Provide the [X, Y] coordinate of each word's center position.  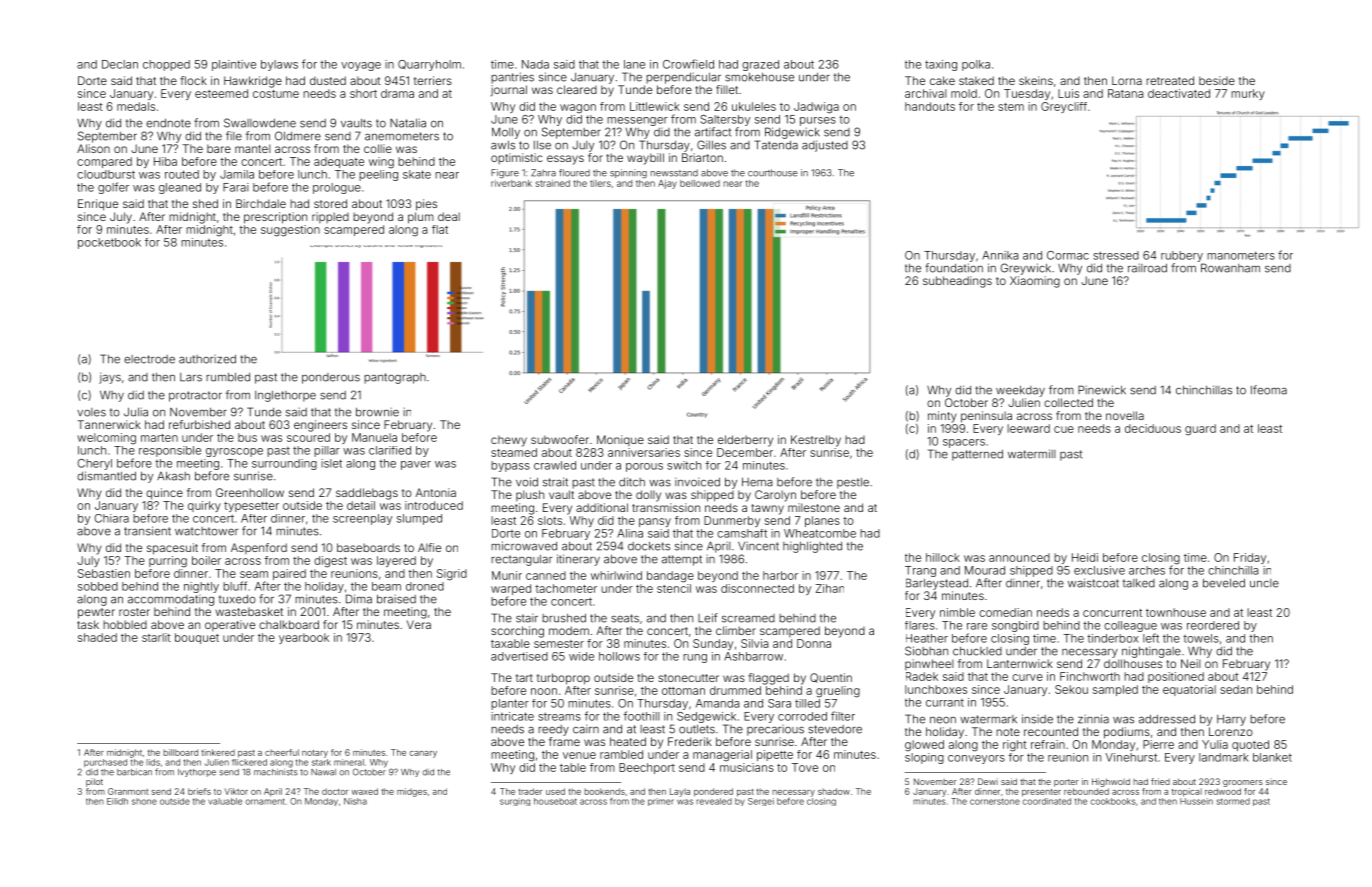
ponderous [331, 378]
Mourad [985, 570]
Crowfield [688, 64]
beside [1217, 80]
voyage [361, 66]
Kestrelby [816, 441]
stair [527, 618]
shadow [834, 791]
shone [144, 801]
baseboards [368, 547]
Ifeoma [1269, 390]
